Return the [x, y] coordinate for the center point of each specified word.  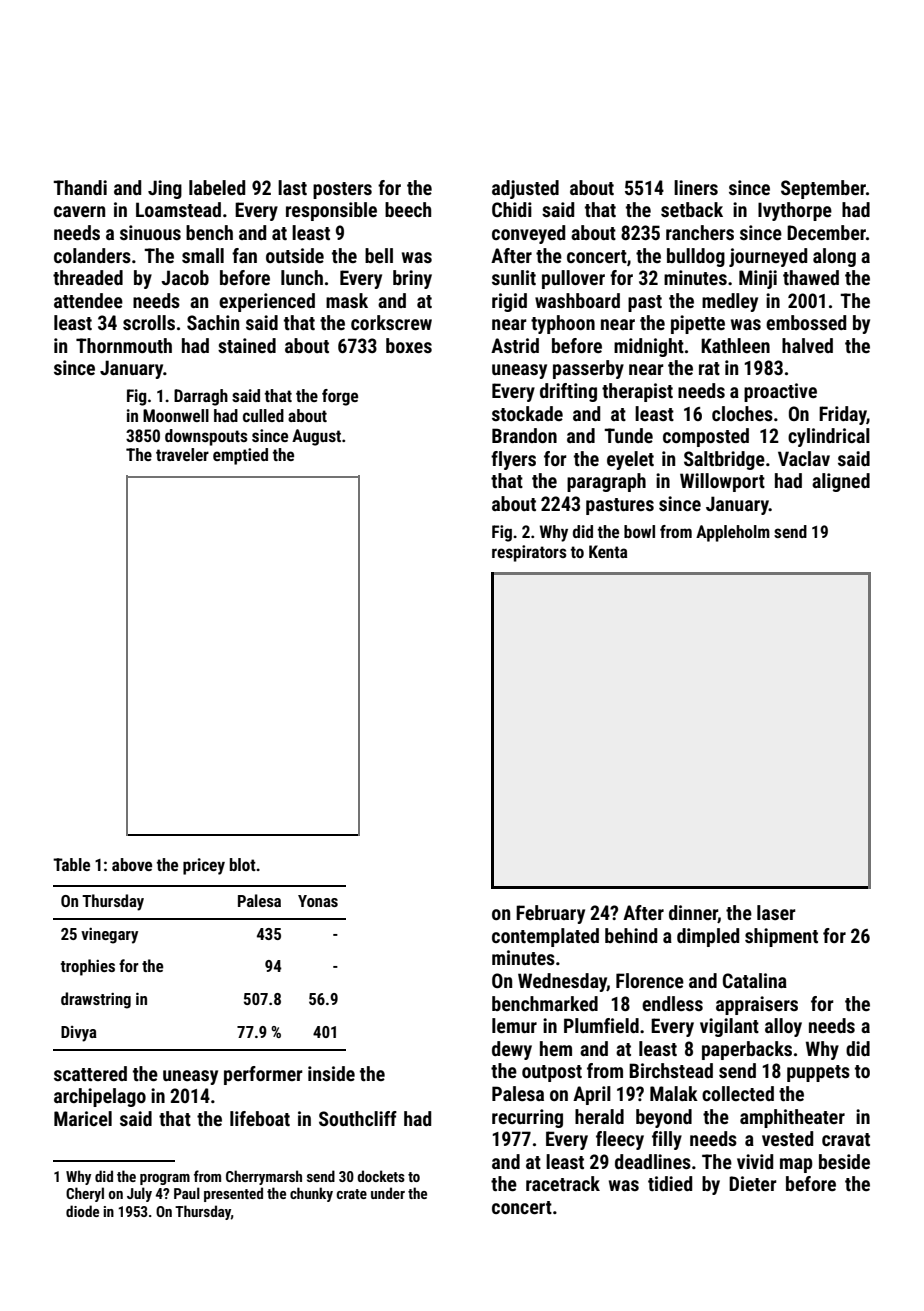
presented [233, 1194]
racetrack [563, 1183]
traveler [182, 454]
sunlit [514, 277]
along [834, 257]
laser [776, 912]
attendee [88, 300]
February [550, 914]
